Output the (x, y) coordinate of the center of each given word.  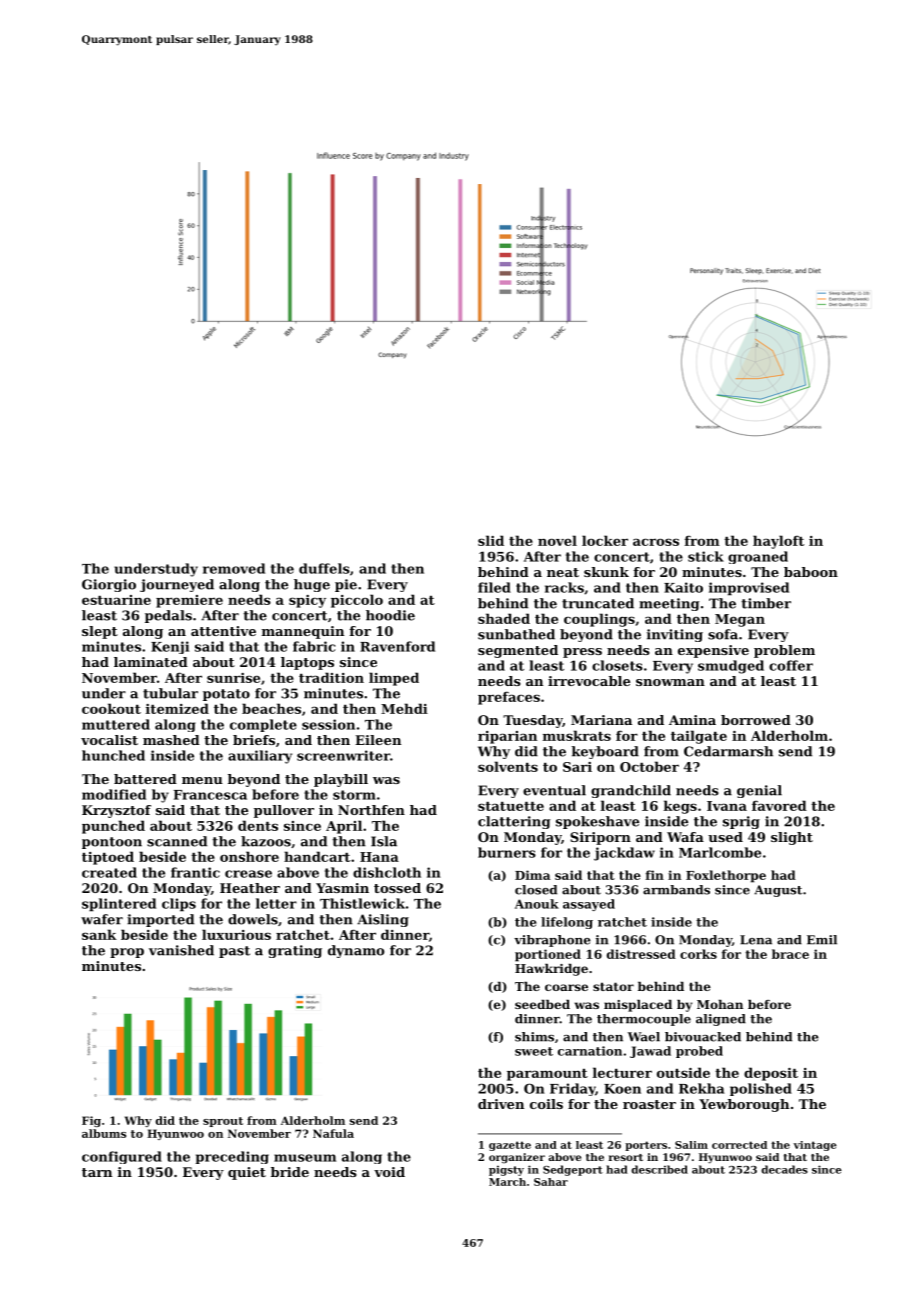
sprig (741, 822)
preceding (232, 1157)
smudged (731, 667)
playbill (341, 780)
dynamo (356, 951)
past (234, 952)
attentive (223, 631)
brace (790, 954)
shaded (504, 618)
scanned (177, 841)
